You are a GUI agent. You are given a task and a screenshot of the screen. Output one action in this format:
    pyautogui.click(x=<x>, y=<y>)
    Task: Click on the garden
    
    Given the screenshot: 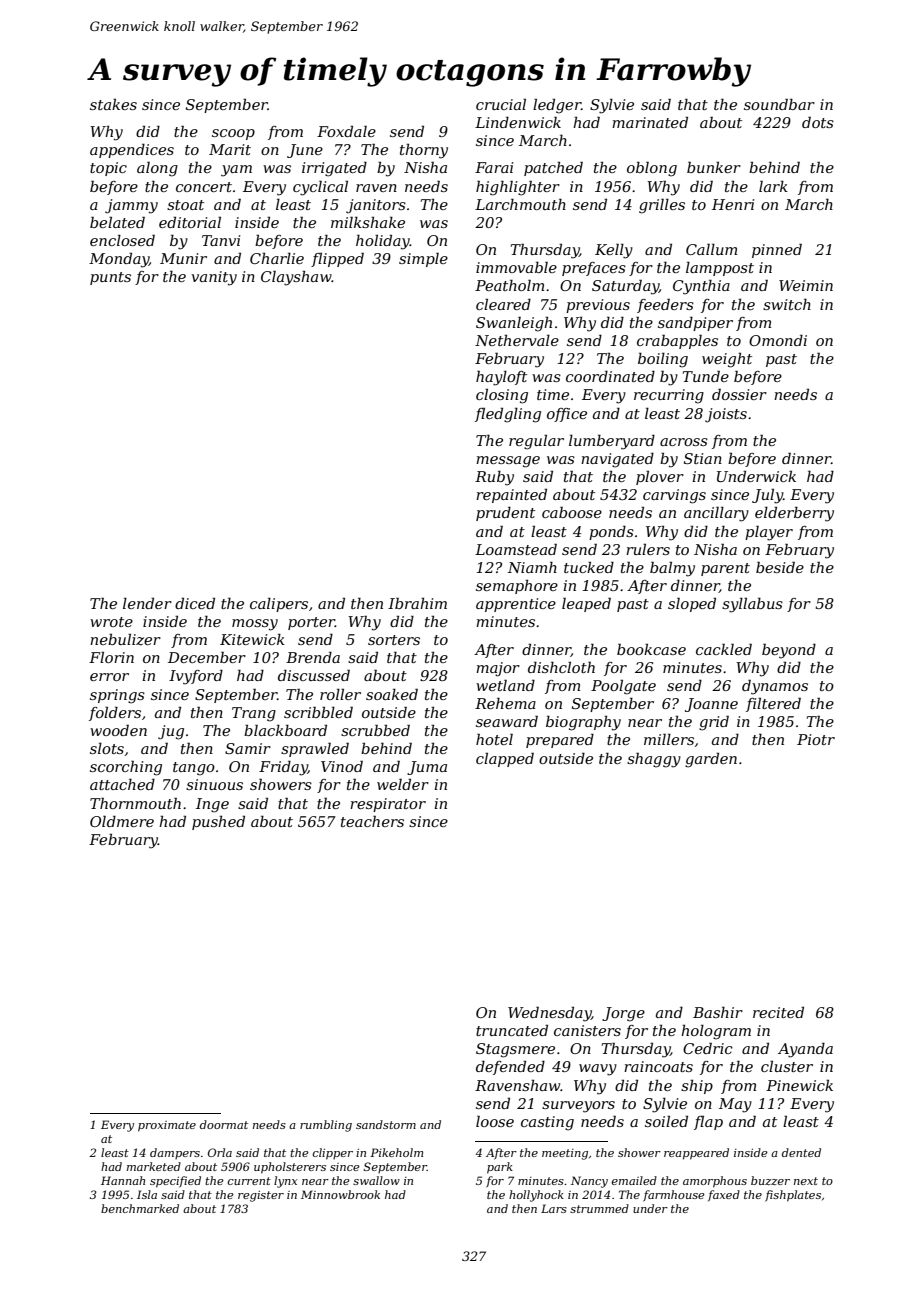 What is the action you would take?
    pyautogui.click(x=711, y=760)
